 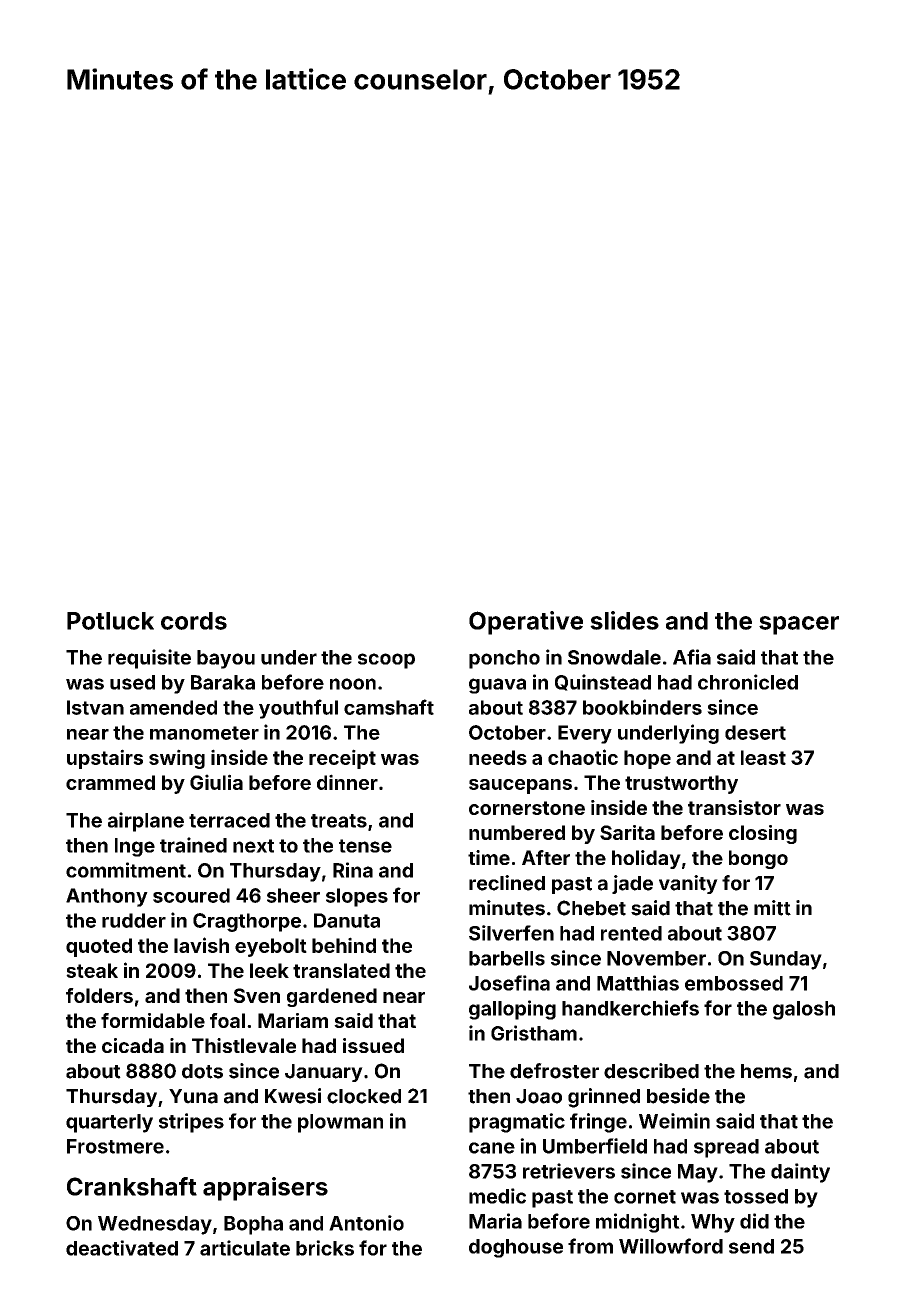 What do you see at coordinates (92, 970) in the screenshot?
I see `steak` at bounding box center [92, 970].
